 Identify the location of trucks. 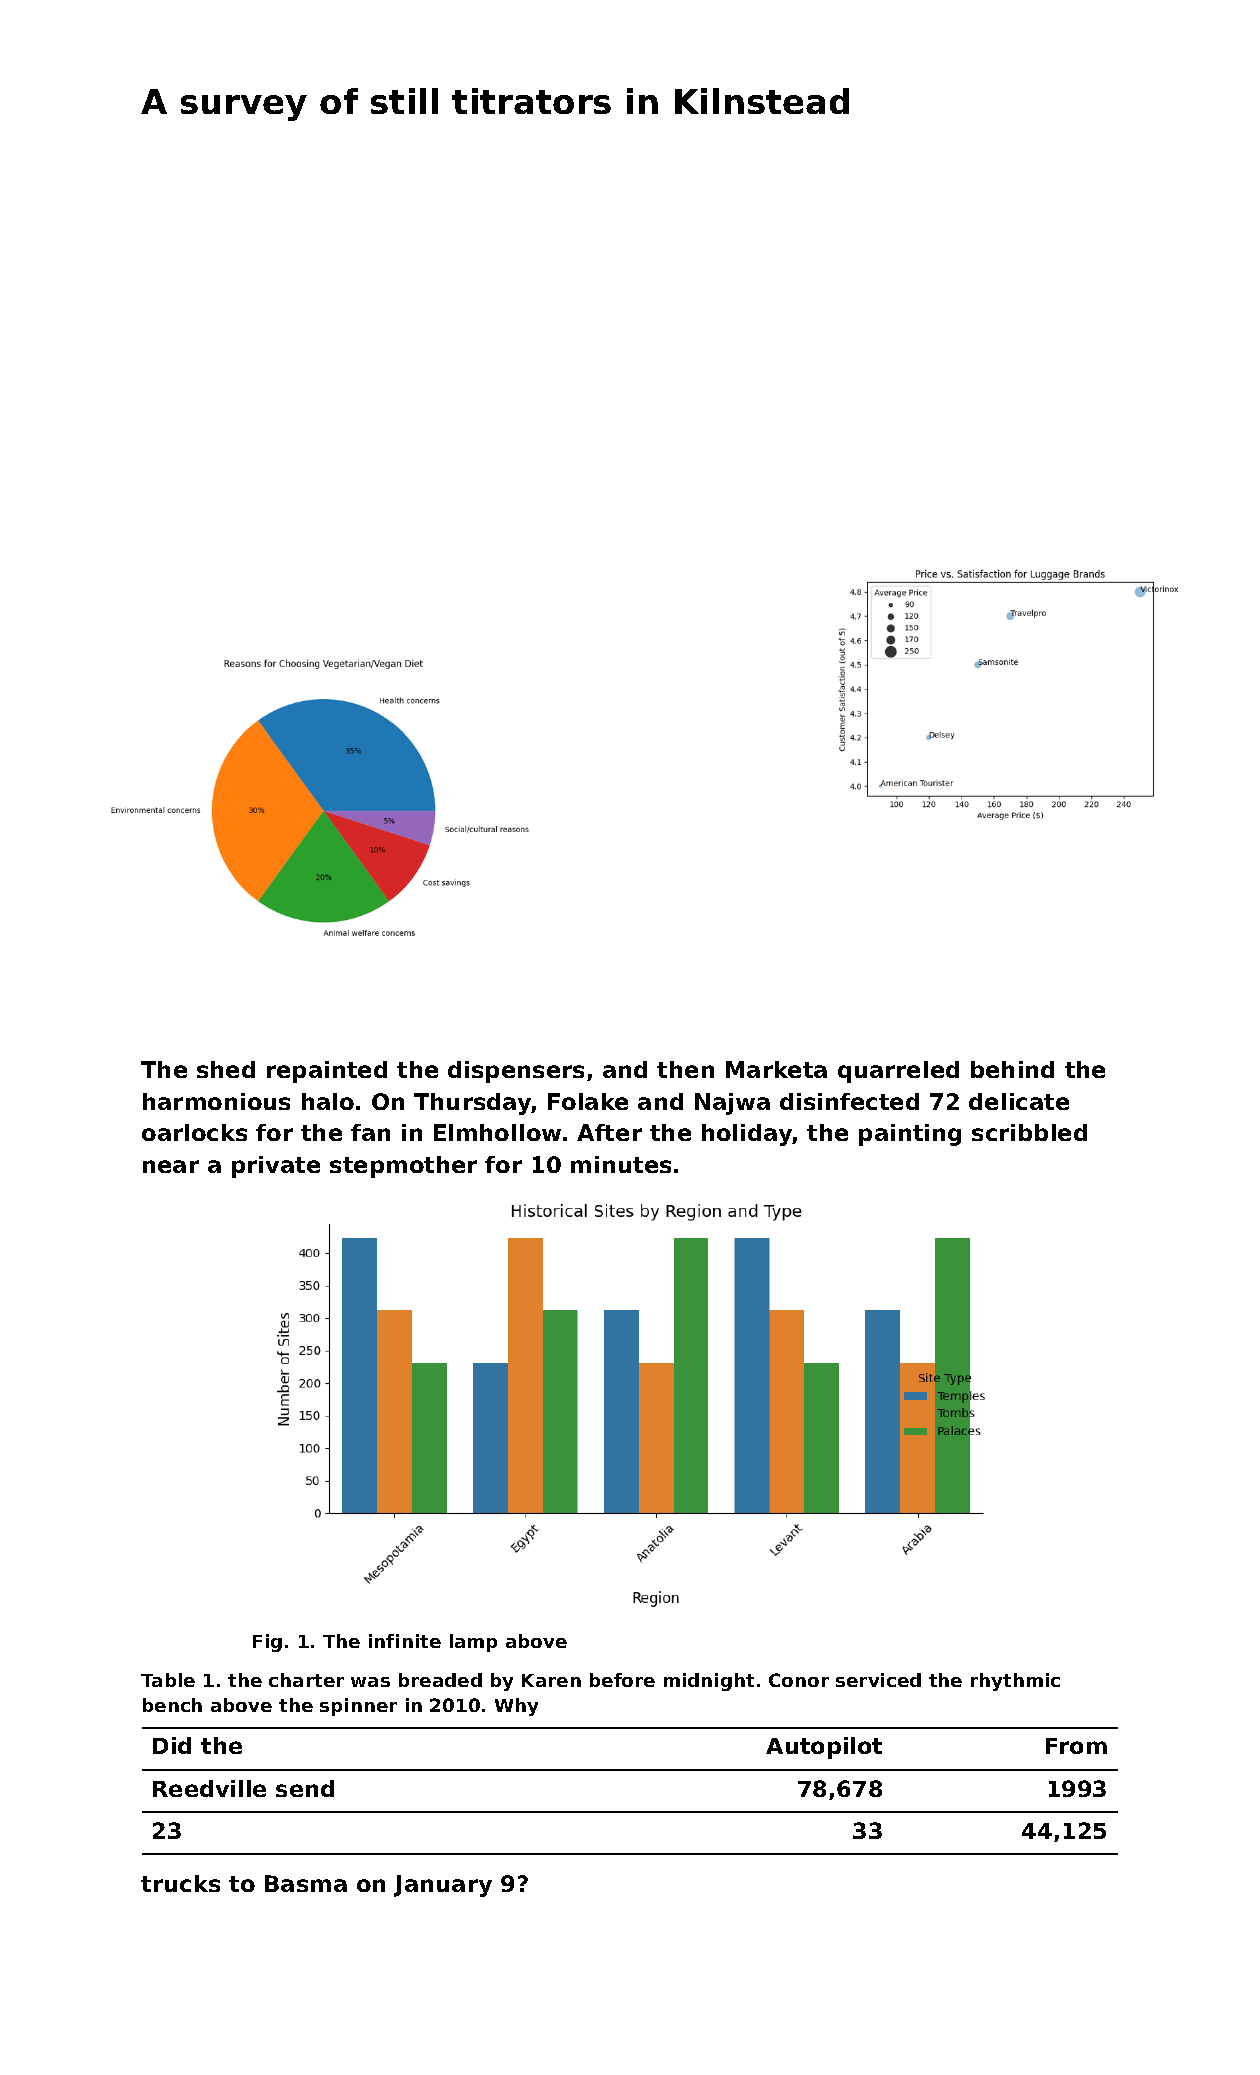
(180, 1883).
